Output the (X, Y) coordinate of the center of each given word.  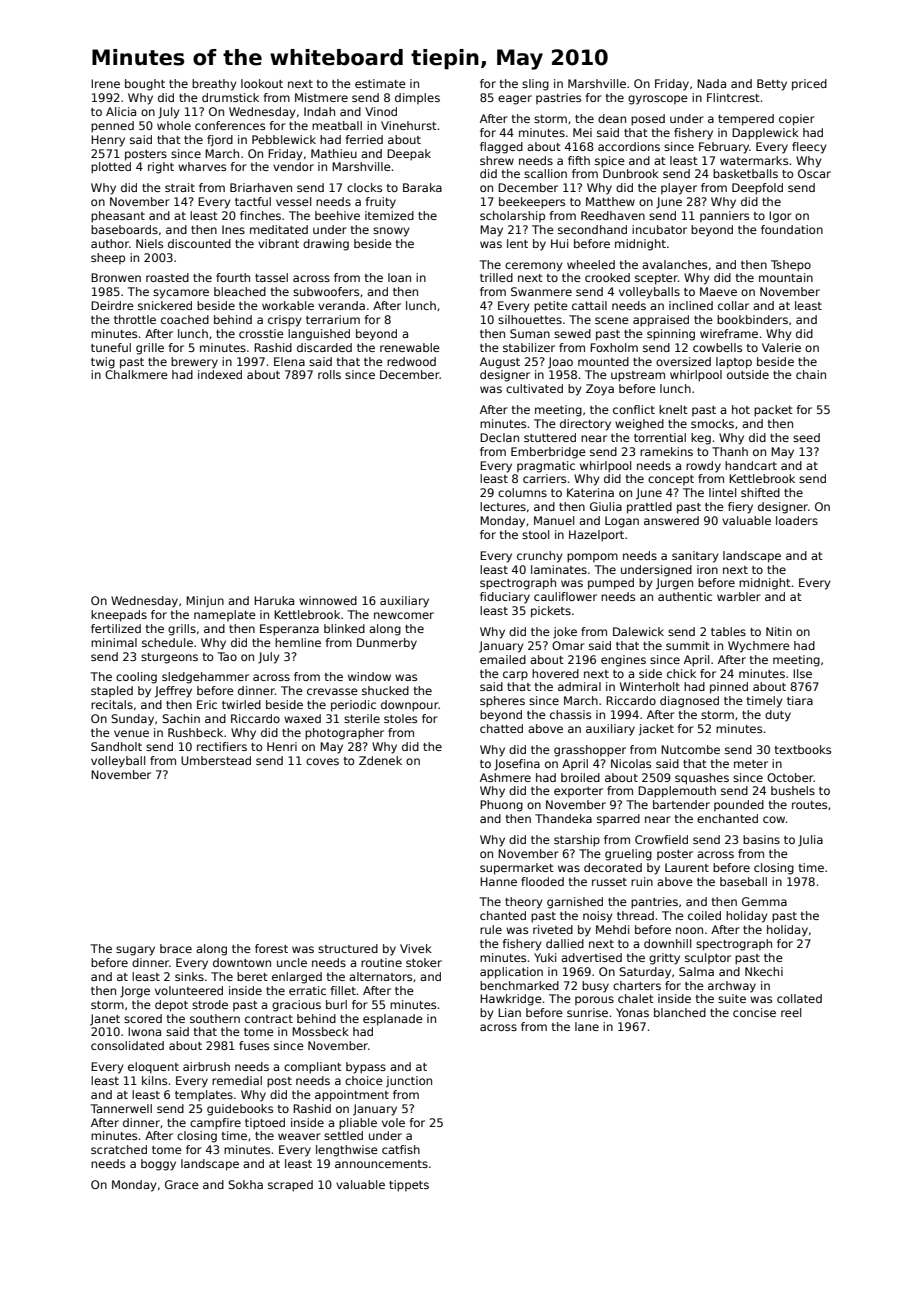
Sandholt (116, 746)
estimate (380, 83)
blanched (680, 1012)
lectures (503, 506)
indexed (220, 374)
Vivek (416, 948)
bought (145, 85)
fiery (740, 508)
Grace (182, 1184)
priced (809, 85)
